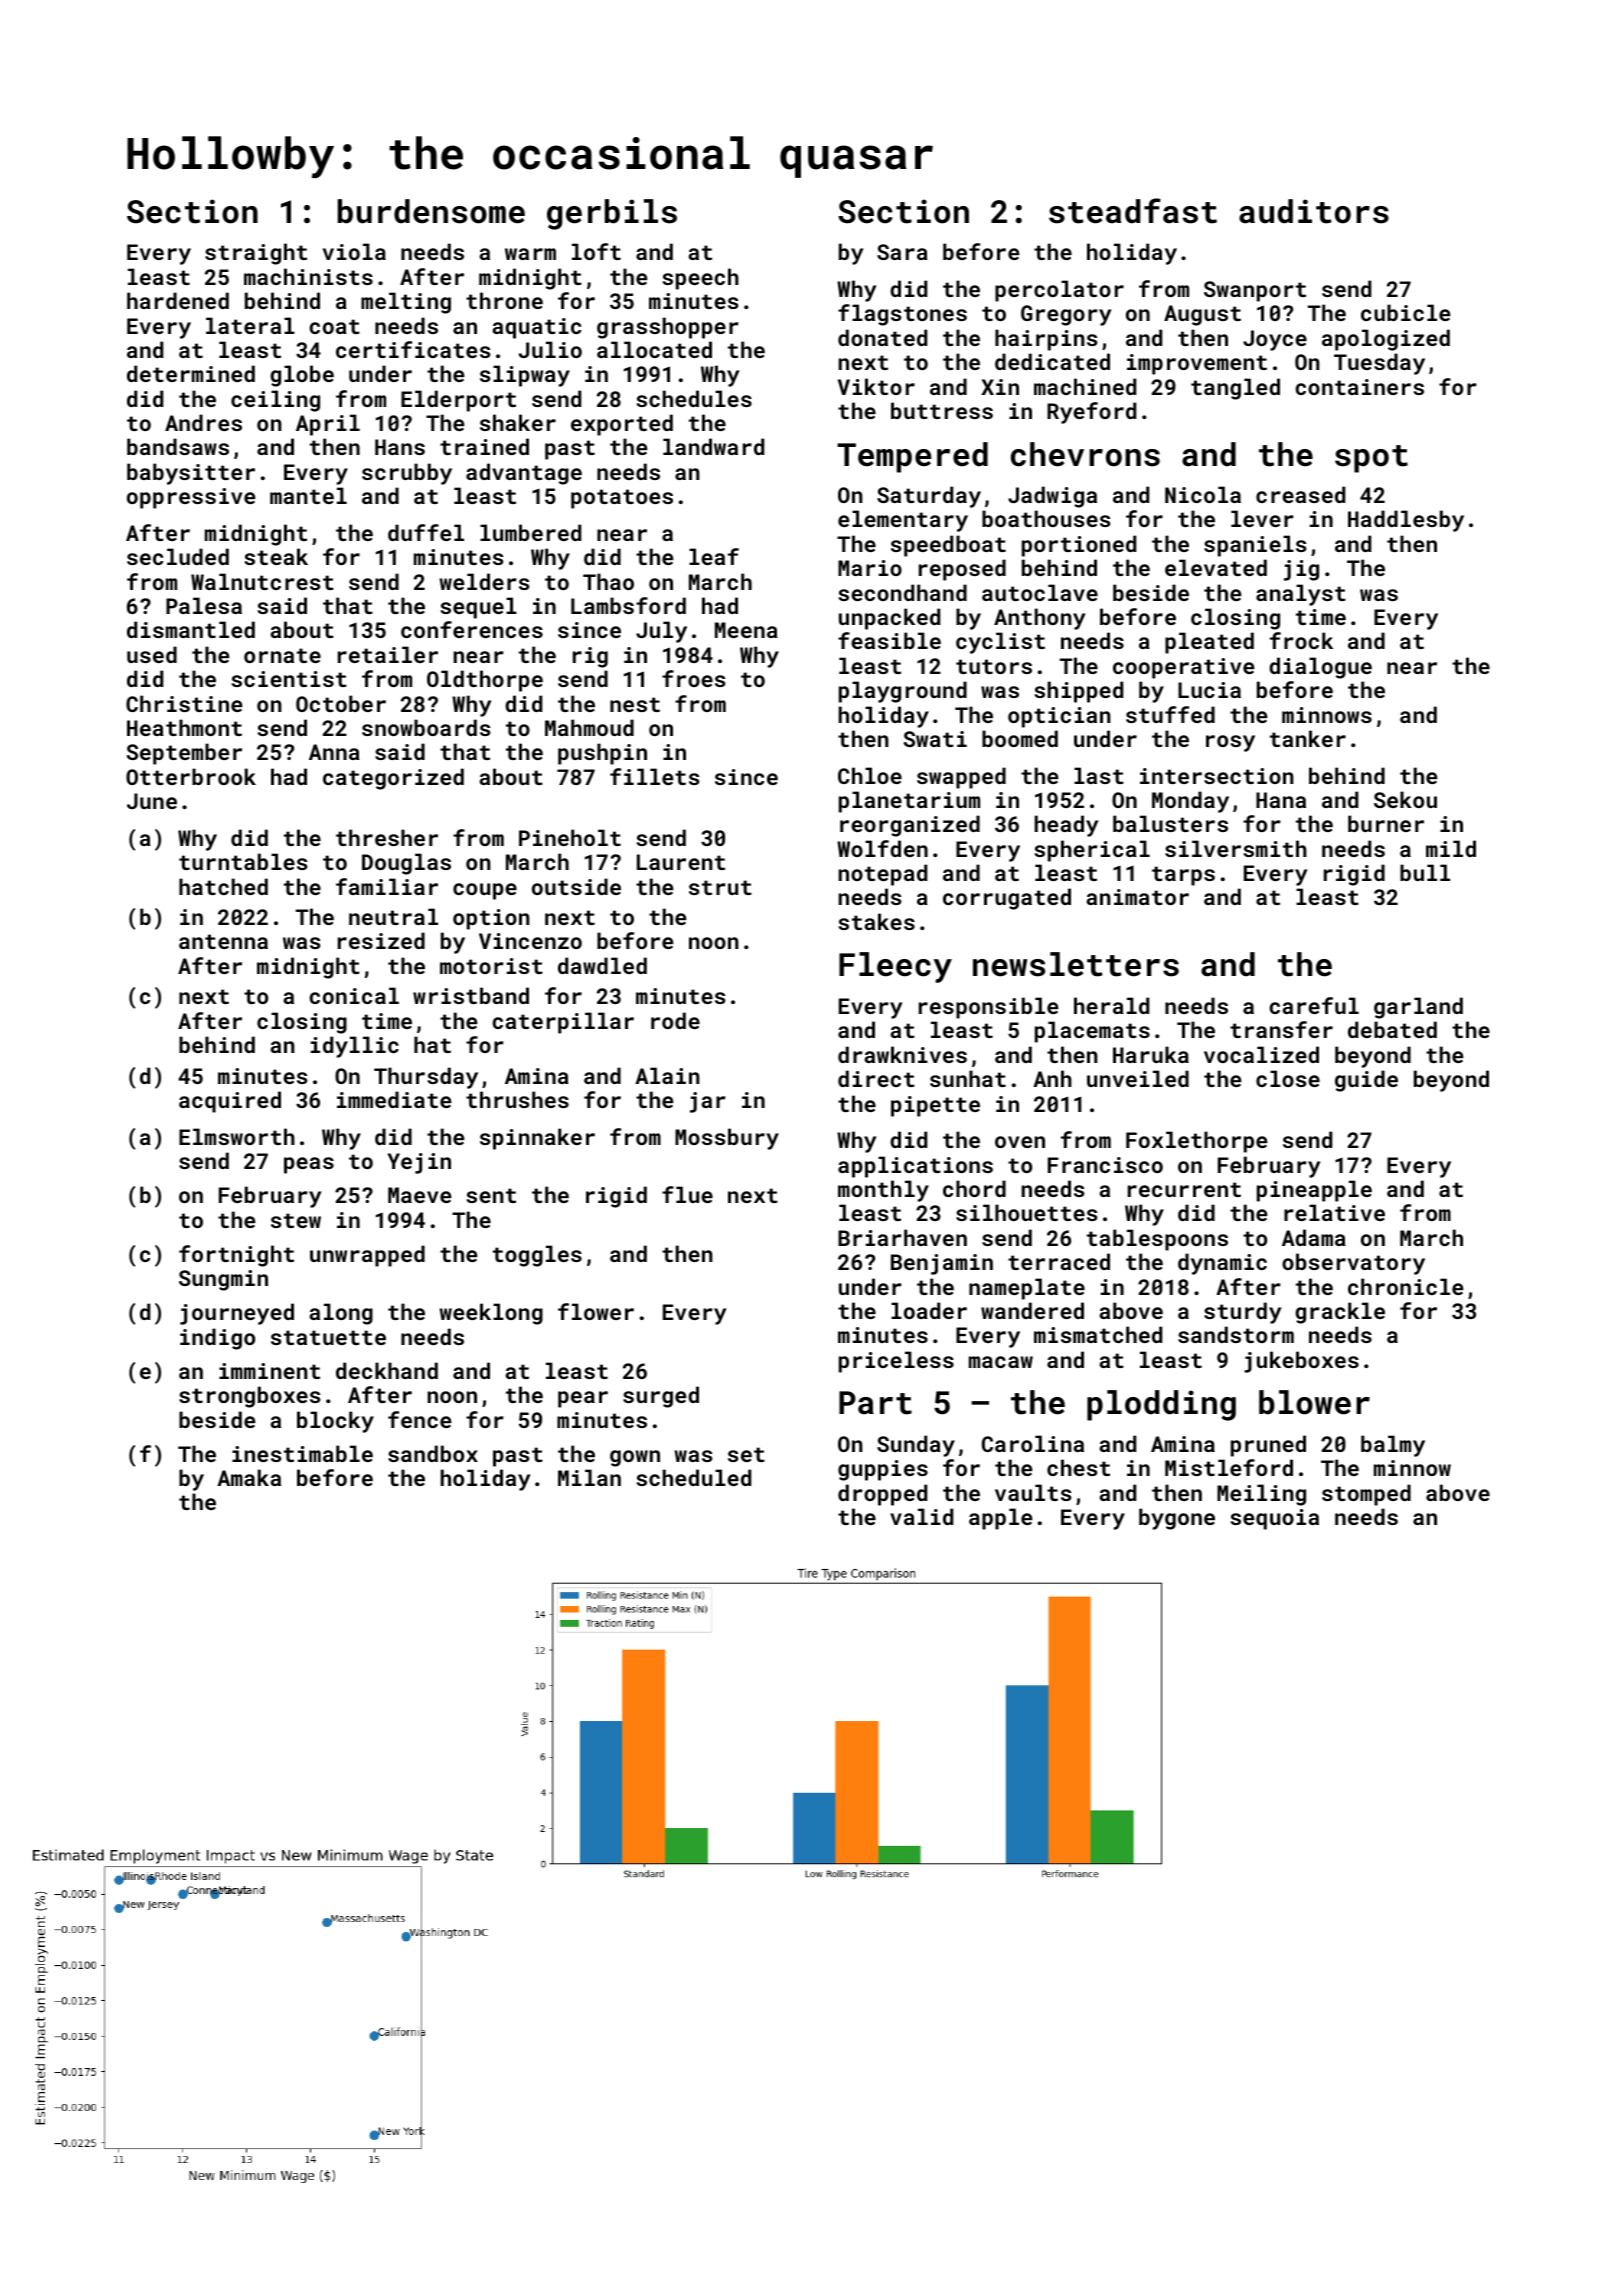 The width and height of the image is (1620, 2292). I want to click on corrugated, so click(1007, 899).
